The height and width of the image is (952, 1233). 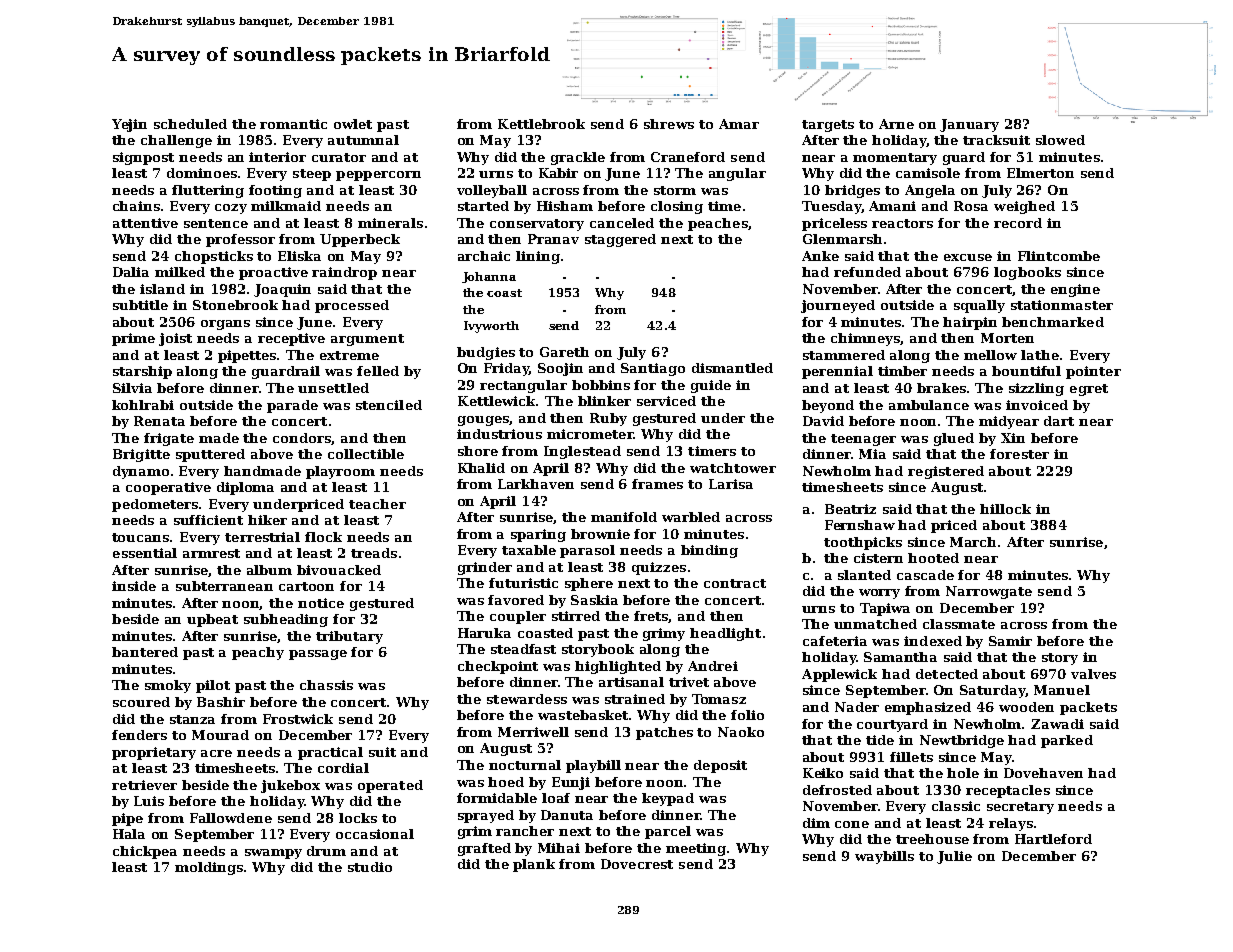 What do you see at coordinates (954, 439) in the image?
I see `glued` at bounding box center [954, 439].
